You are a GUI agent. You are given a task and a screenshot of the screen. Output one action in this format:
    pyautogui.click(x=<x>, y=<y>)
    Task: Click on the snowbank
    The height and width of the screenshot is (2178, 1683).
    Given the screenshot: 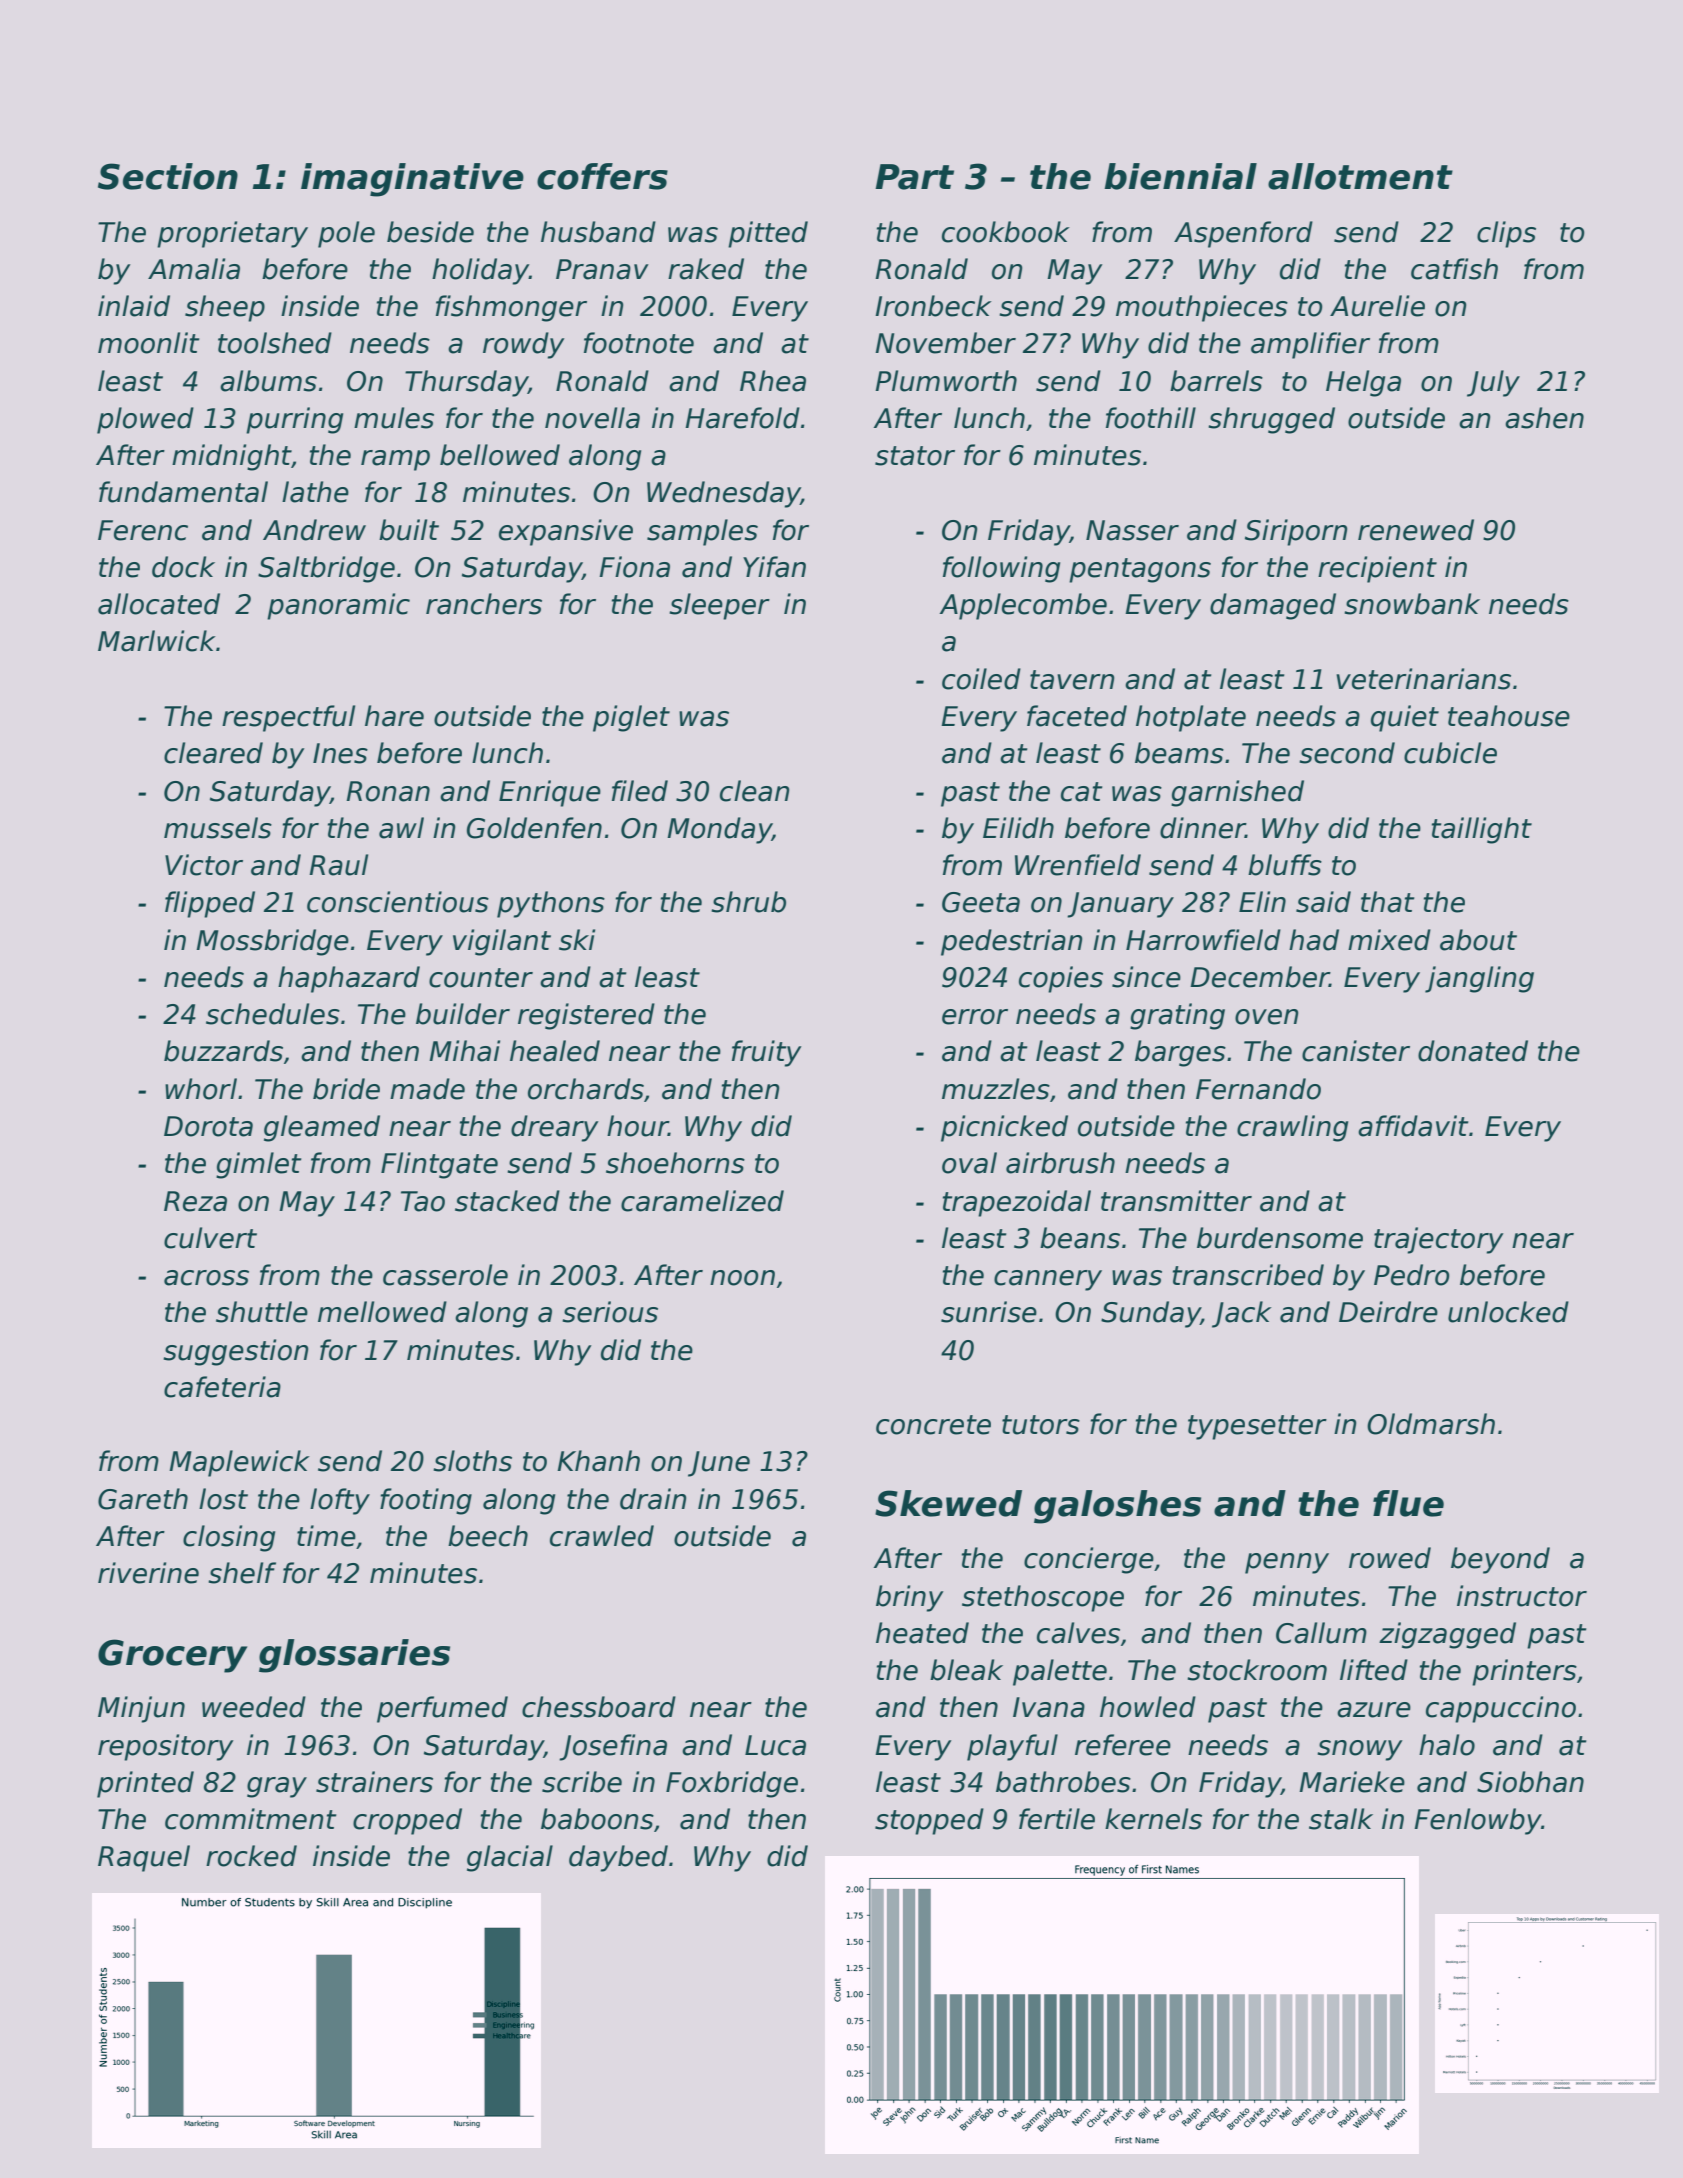 What is the action you would take?
    pyautogui.click(x=1412, y=604)
